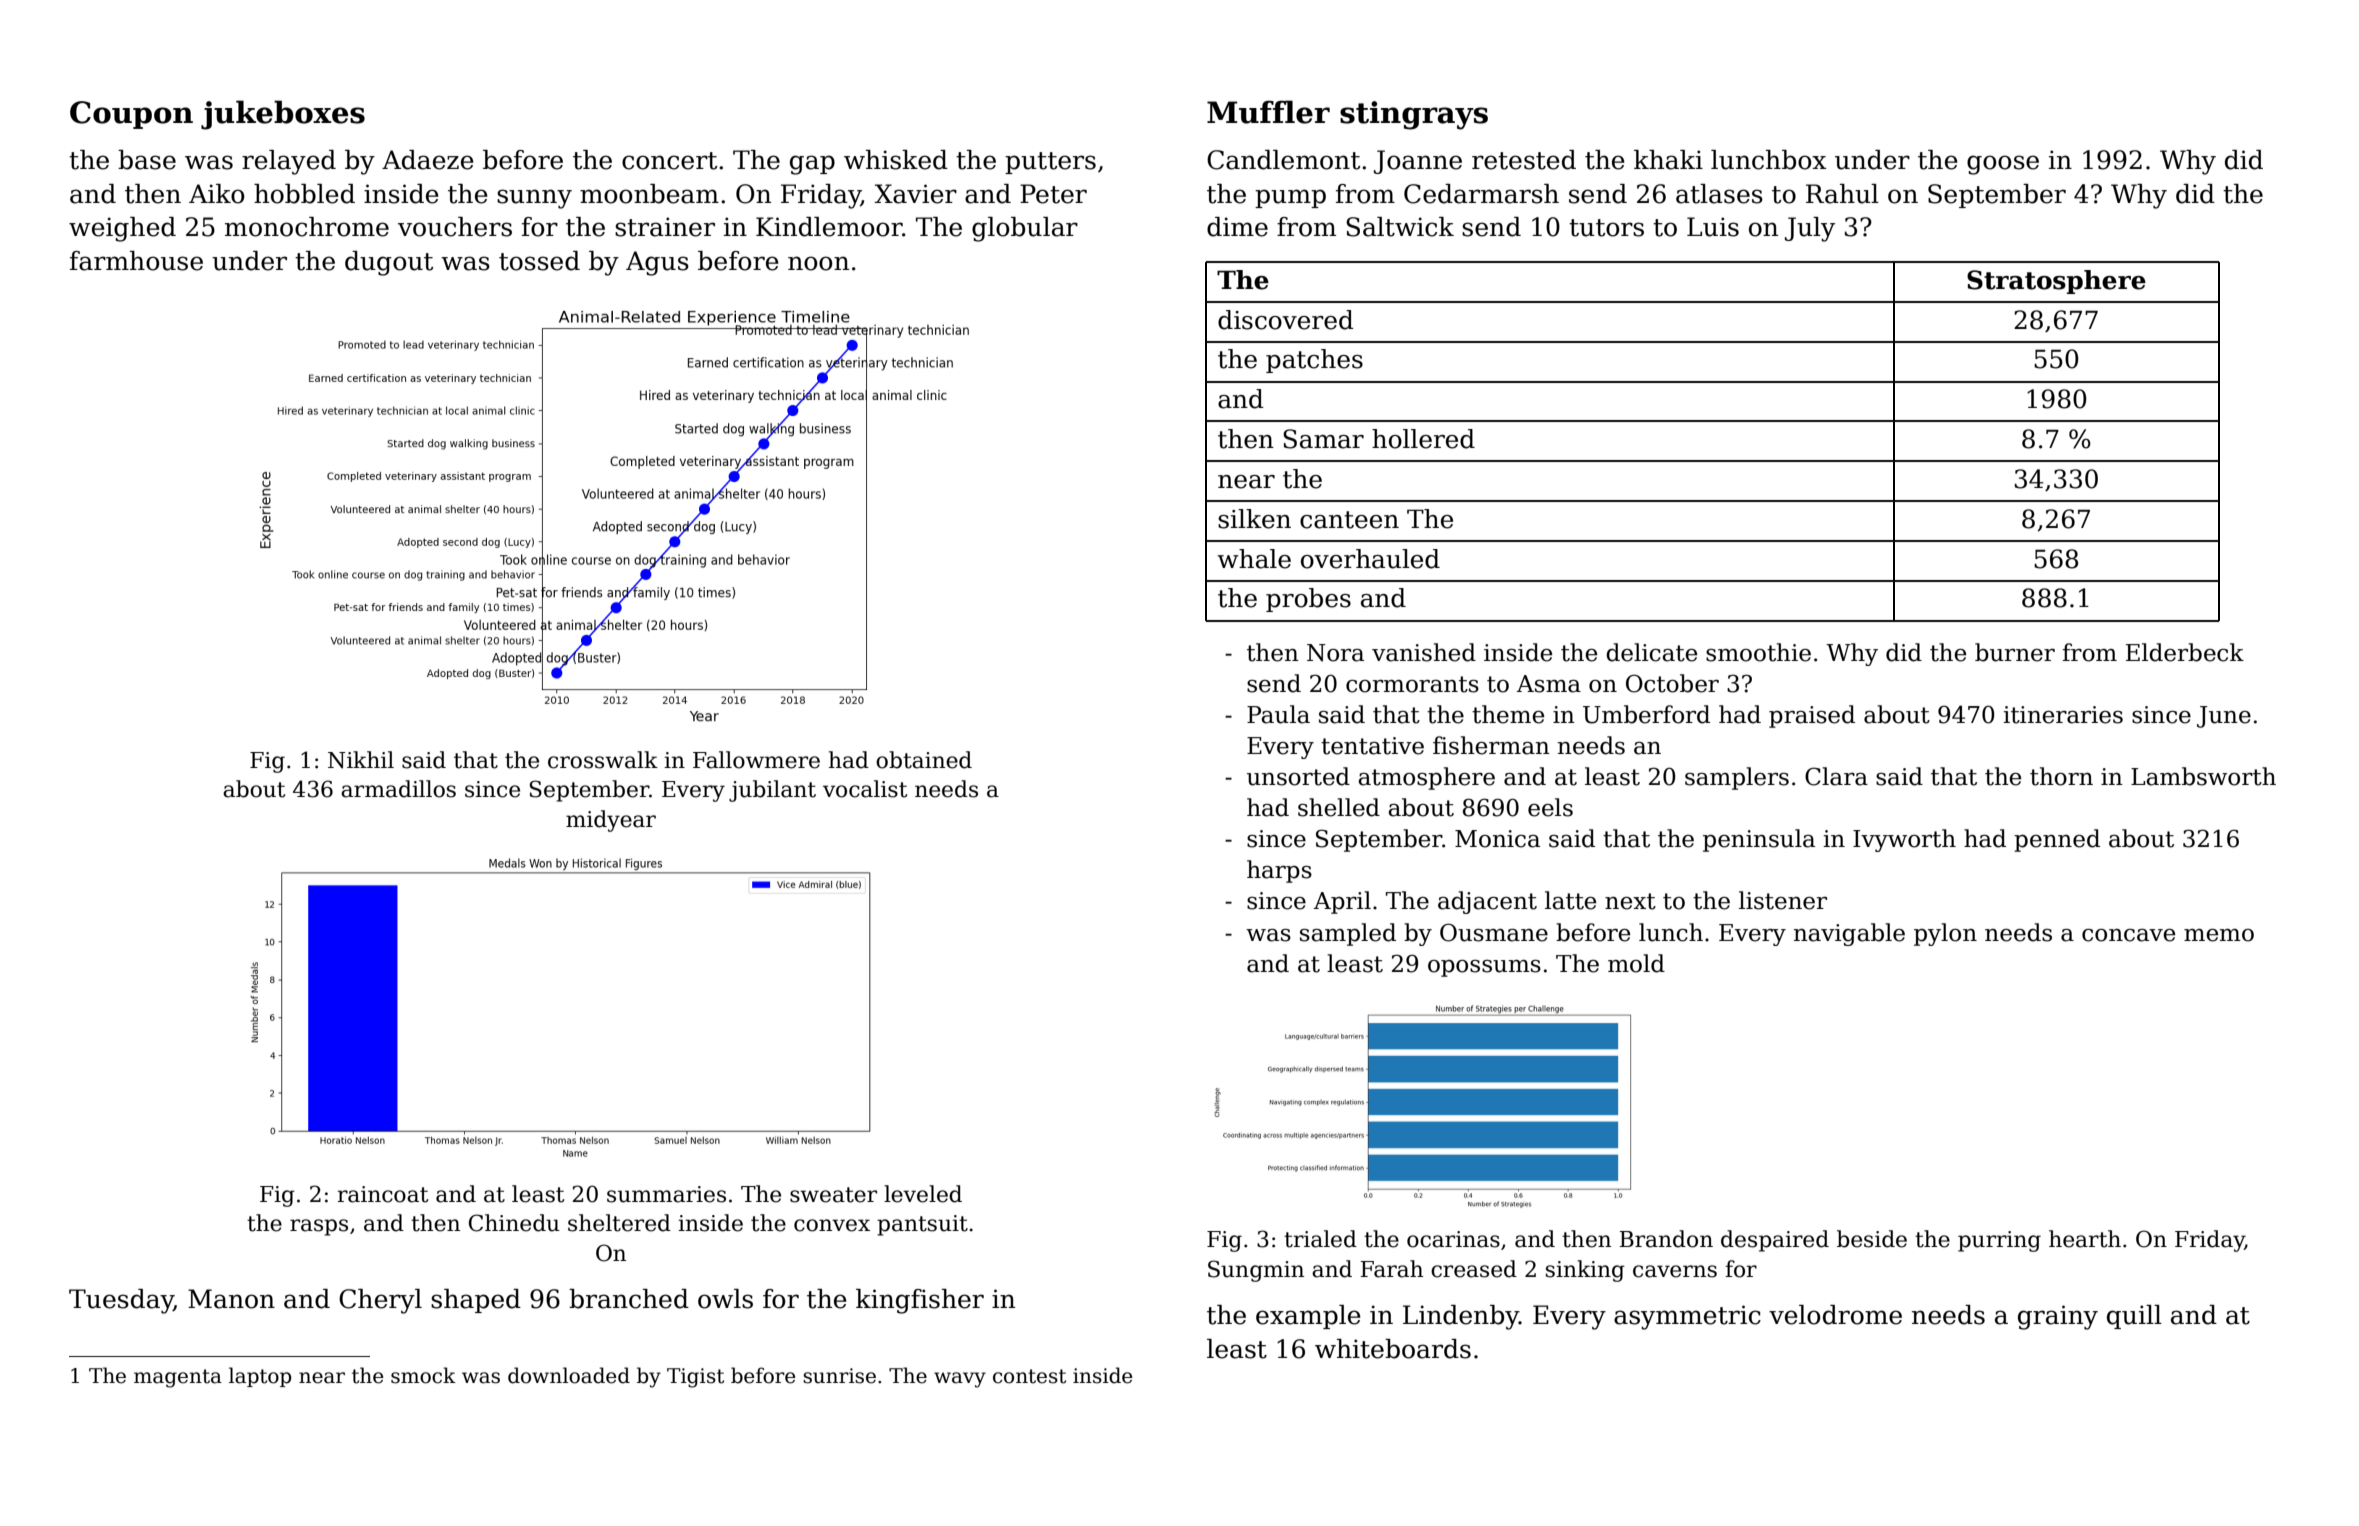 This image has width=2359, height=1526. Describe the element at coordinates (383, 1194) in the image. I see `raincoat` at that location.
